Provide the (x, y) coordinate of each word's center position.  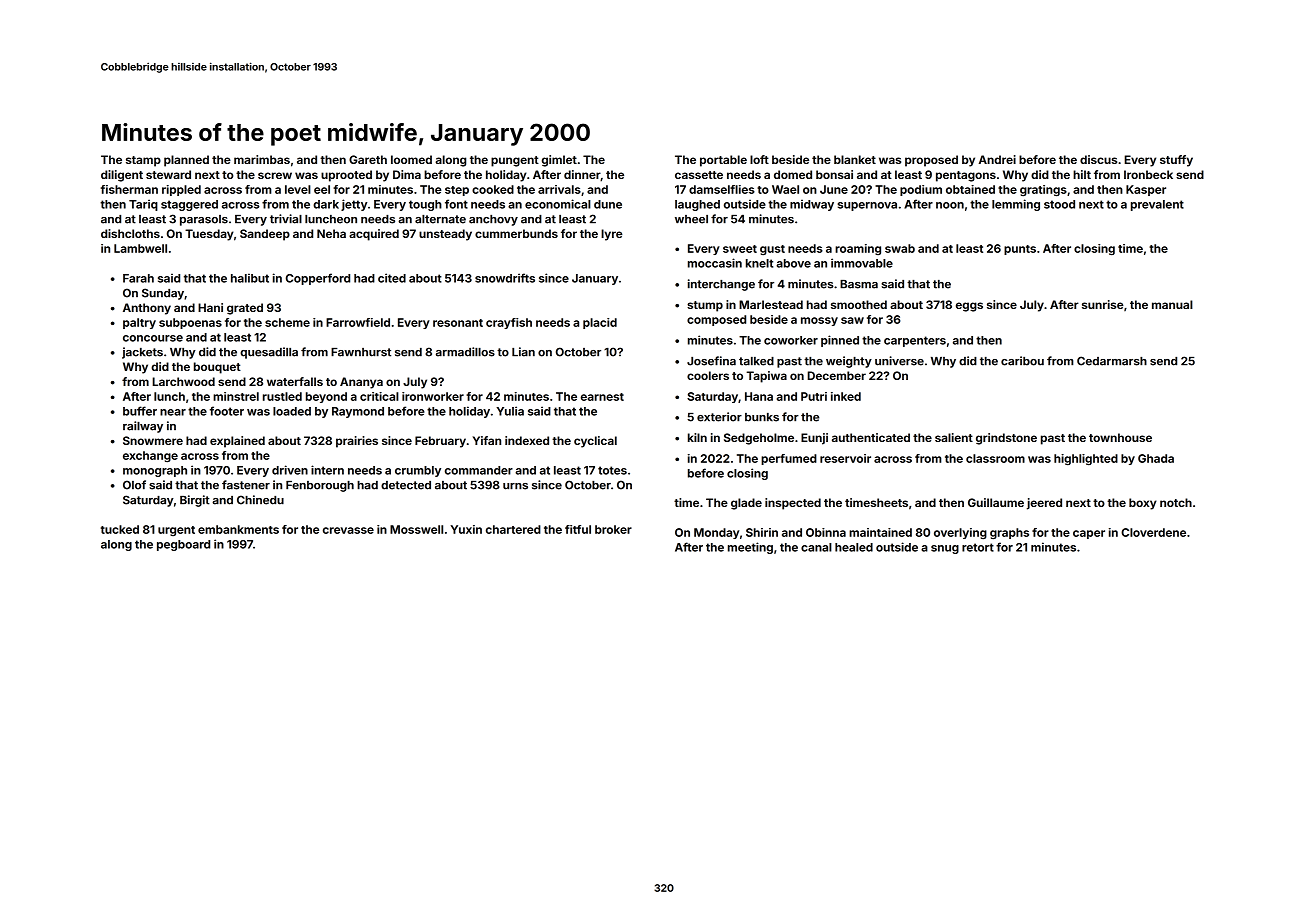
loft (759, 159)
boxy (1143, 504)
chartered (513, 529)
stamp (143, 161)
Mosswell (416, 529)
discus (1098, 159)
